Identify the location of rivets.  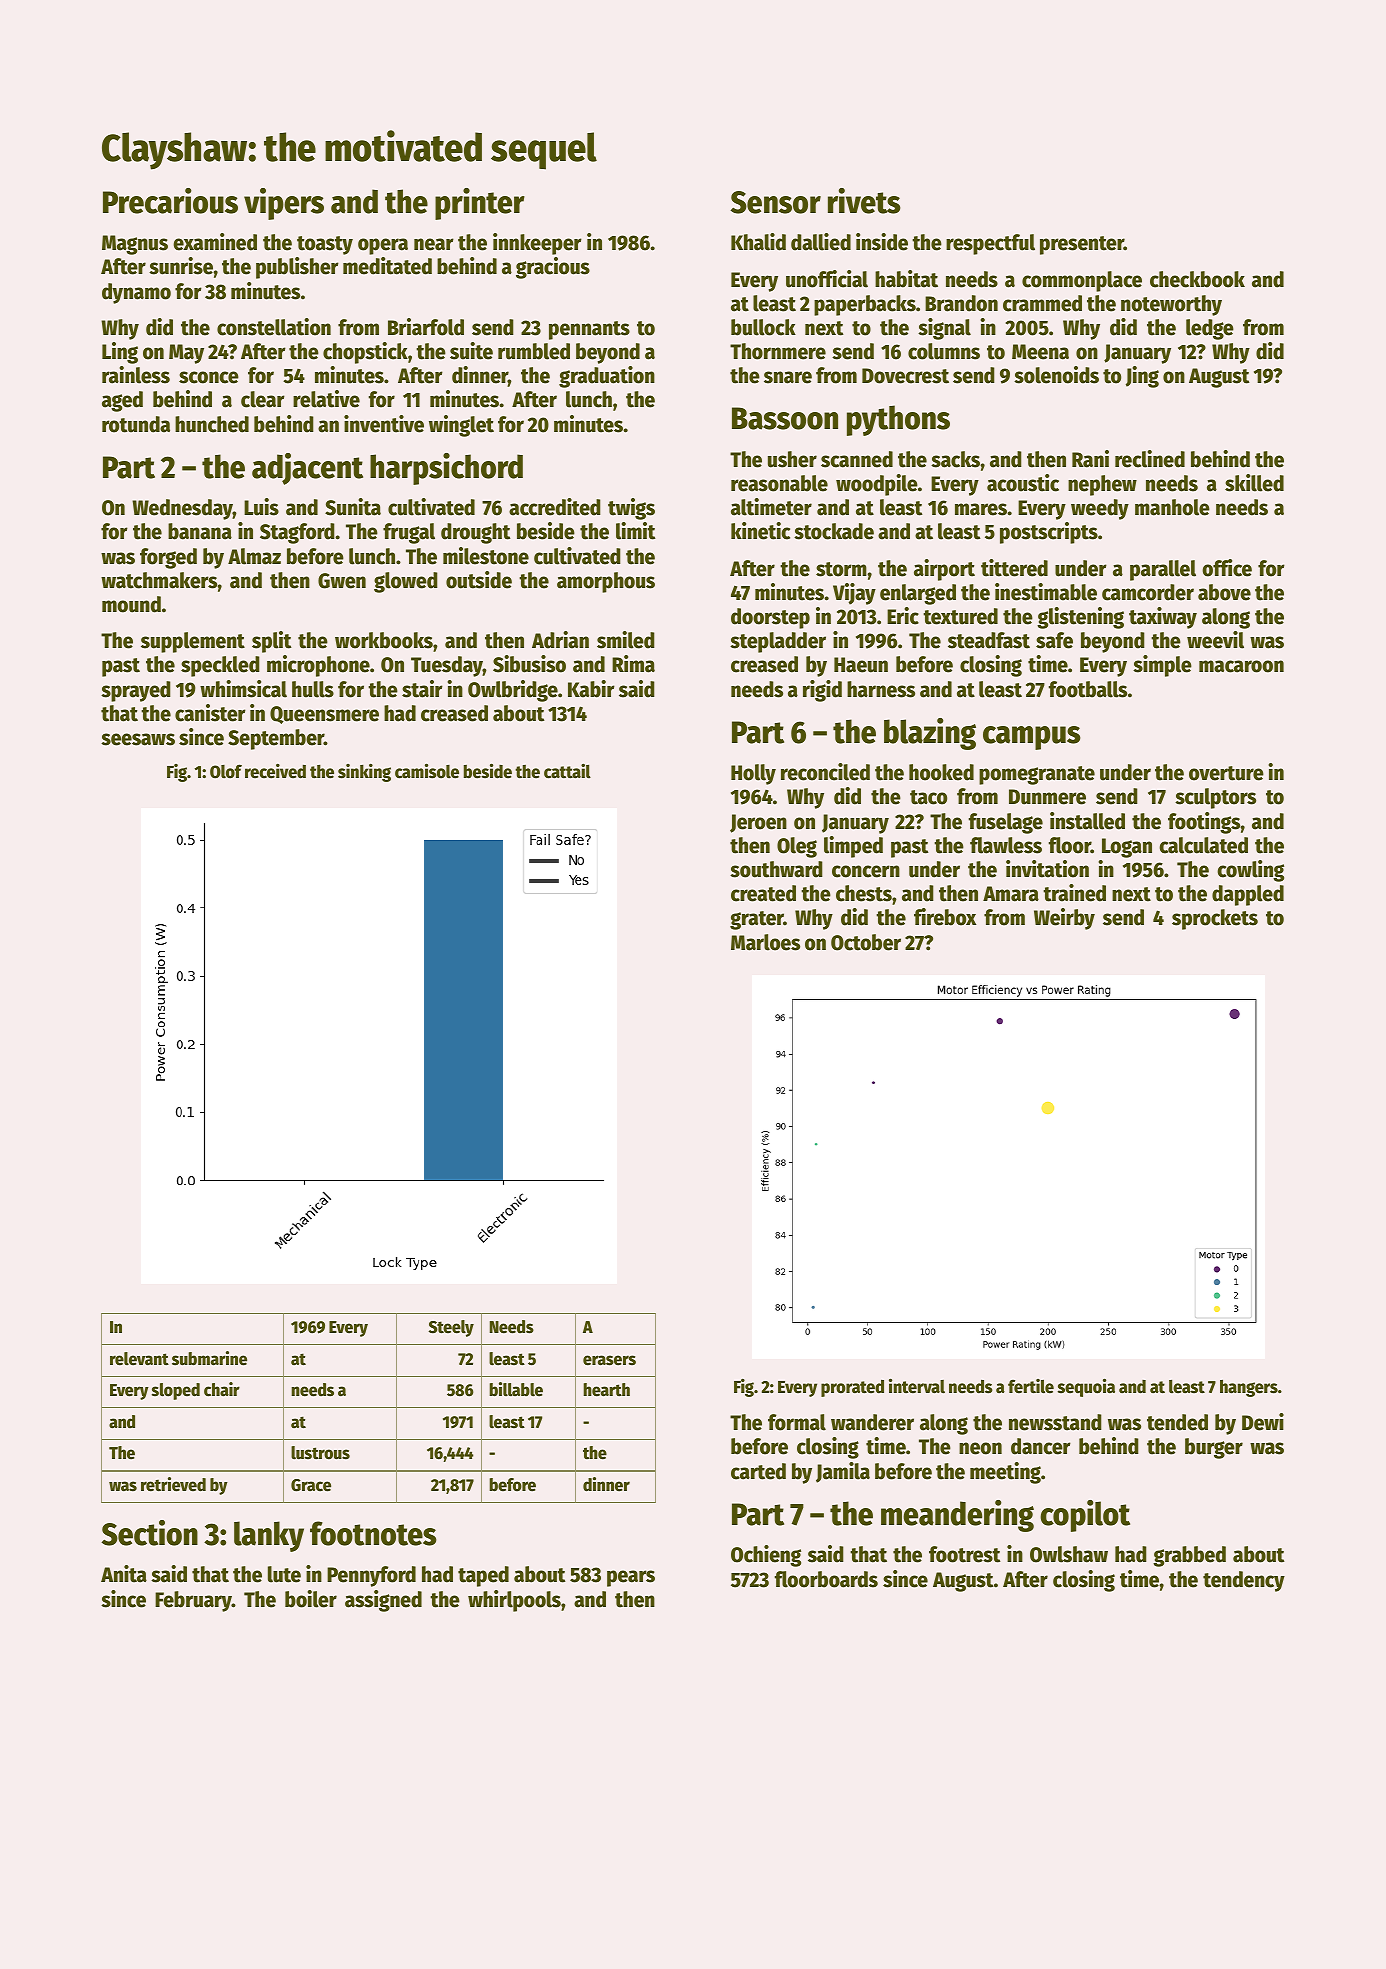
(864, 201).
